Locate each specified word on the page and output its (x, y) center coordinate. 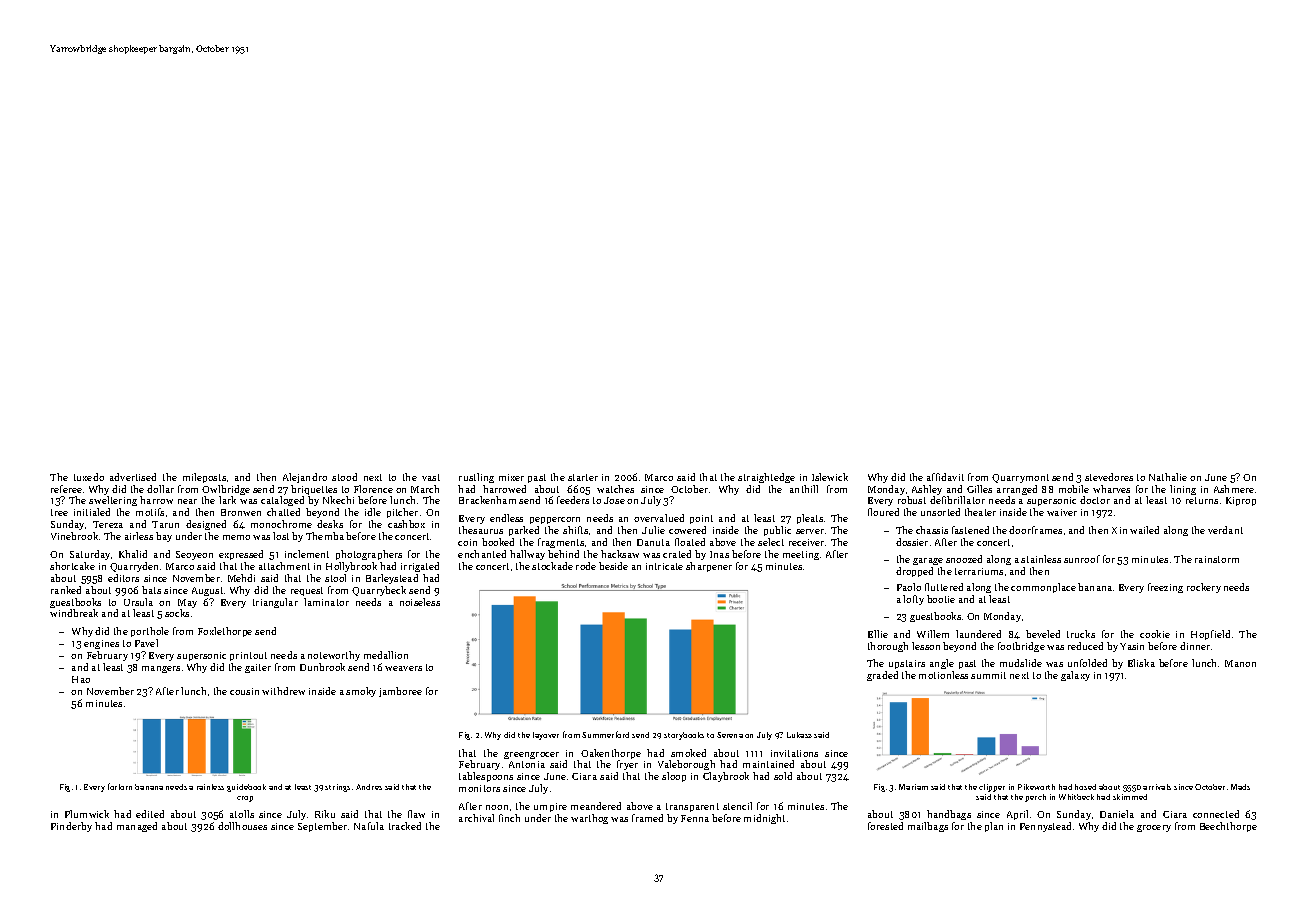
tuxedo (89, 477)
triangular (275, 603)
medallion (386, 655)
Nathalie (1168, 477)
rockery (1204, 588)
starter (583, 477)
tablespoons (486, 777)
